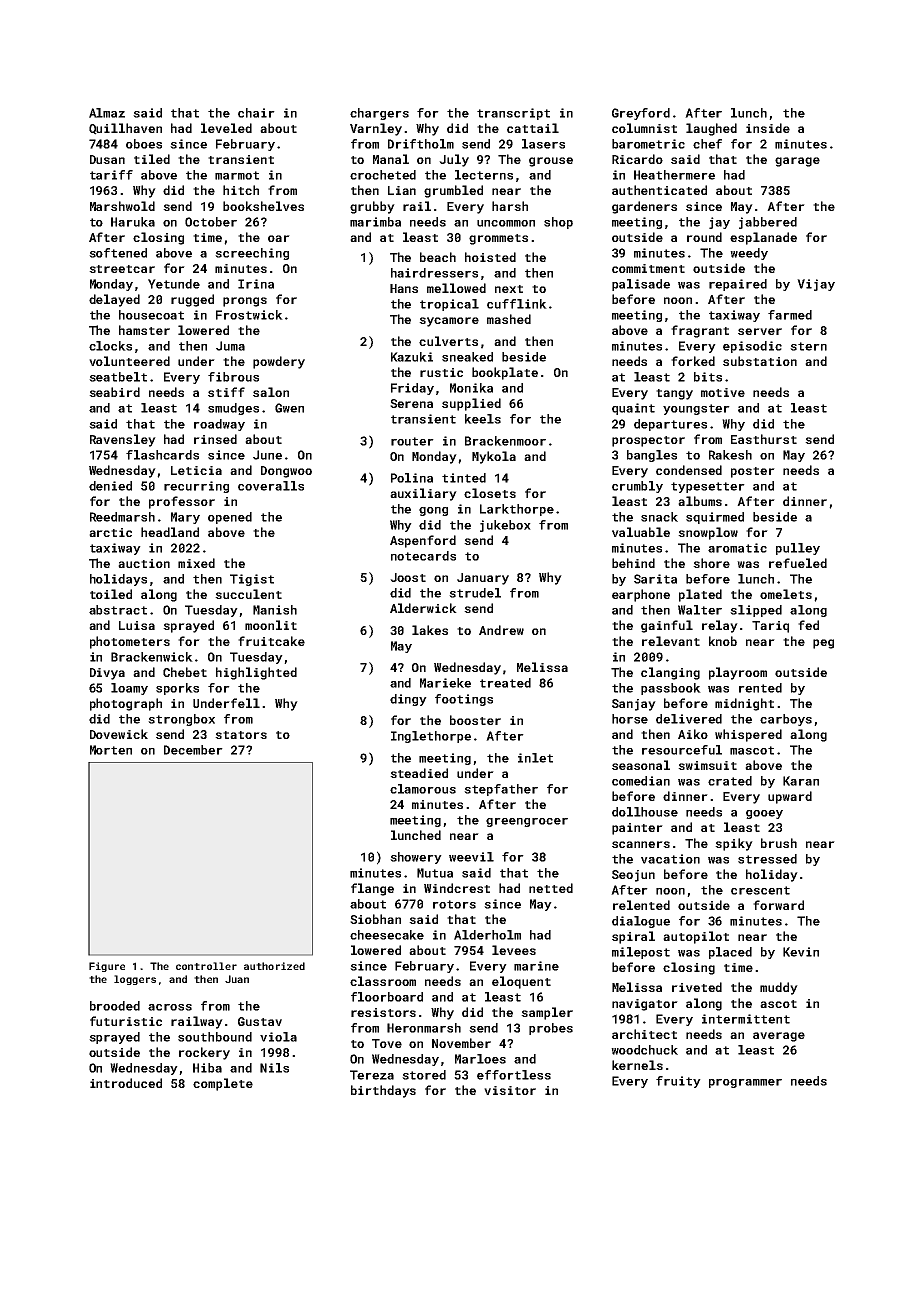 This document has width=924, height=1308. Describe the element at coordinates (375, 222) in the document. I see `marimba` at that location.
